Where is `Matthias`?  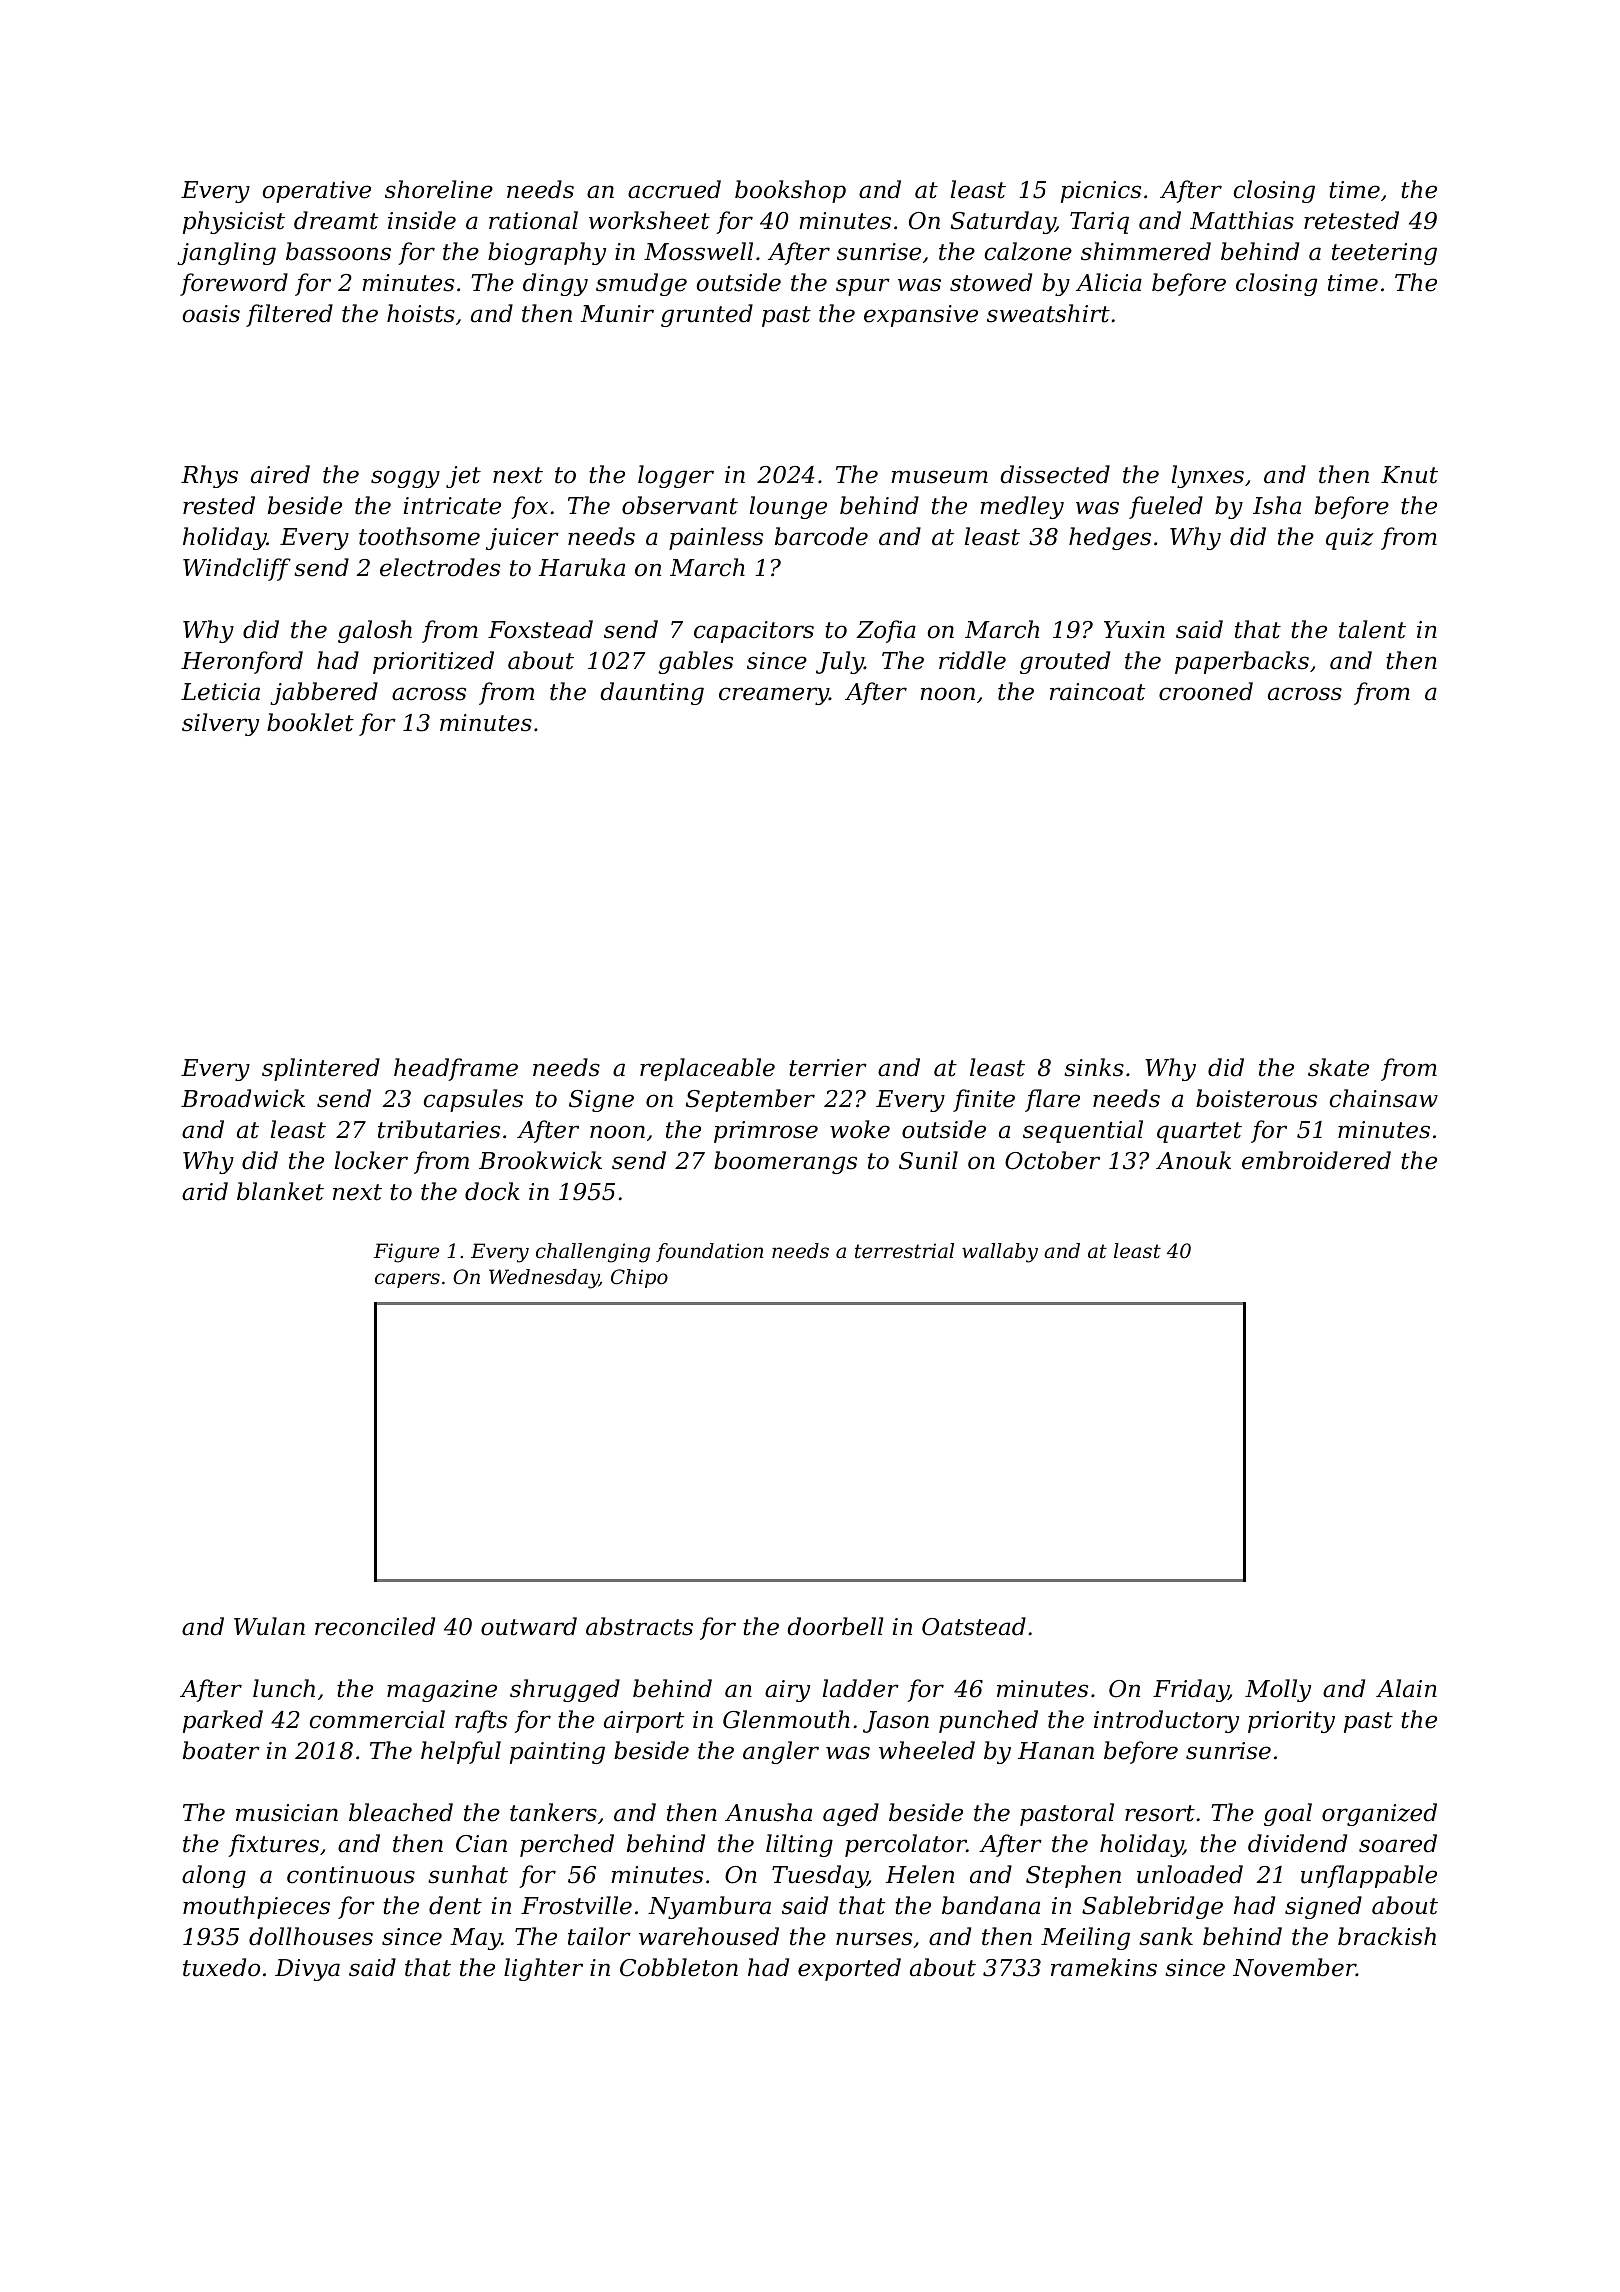
Matthias is located at coordinates (1242, 220).
